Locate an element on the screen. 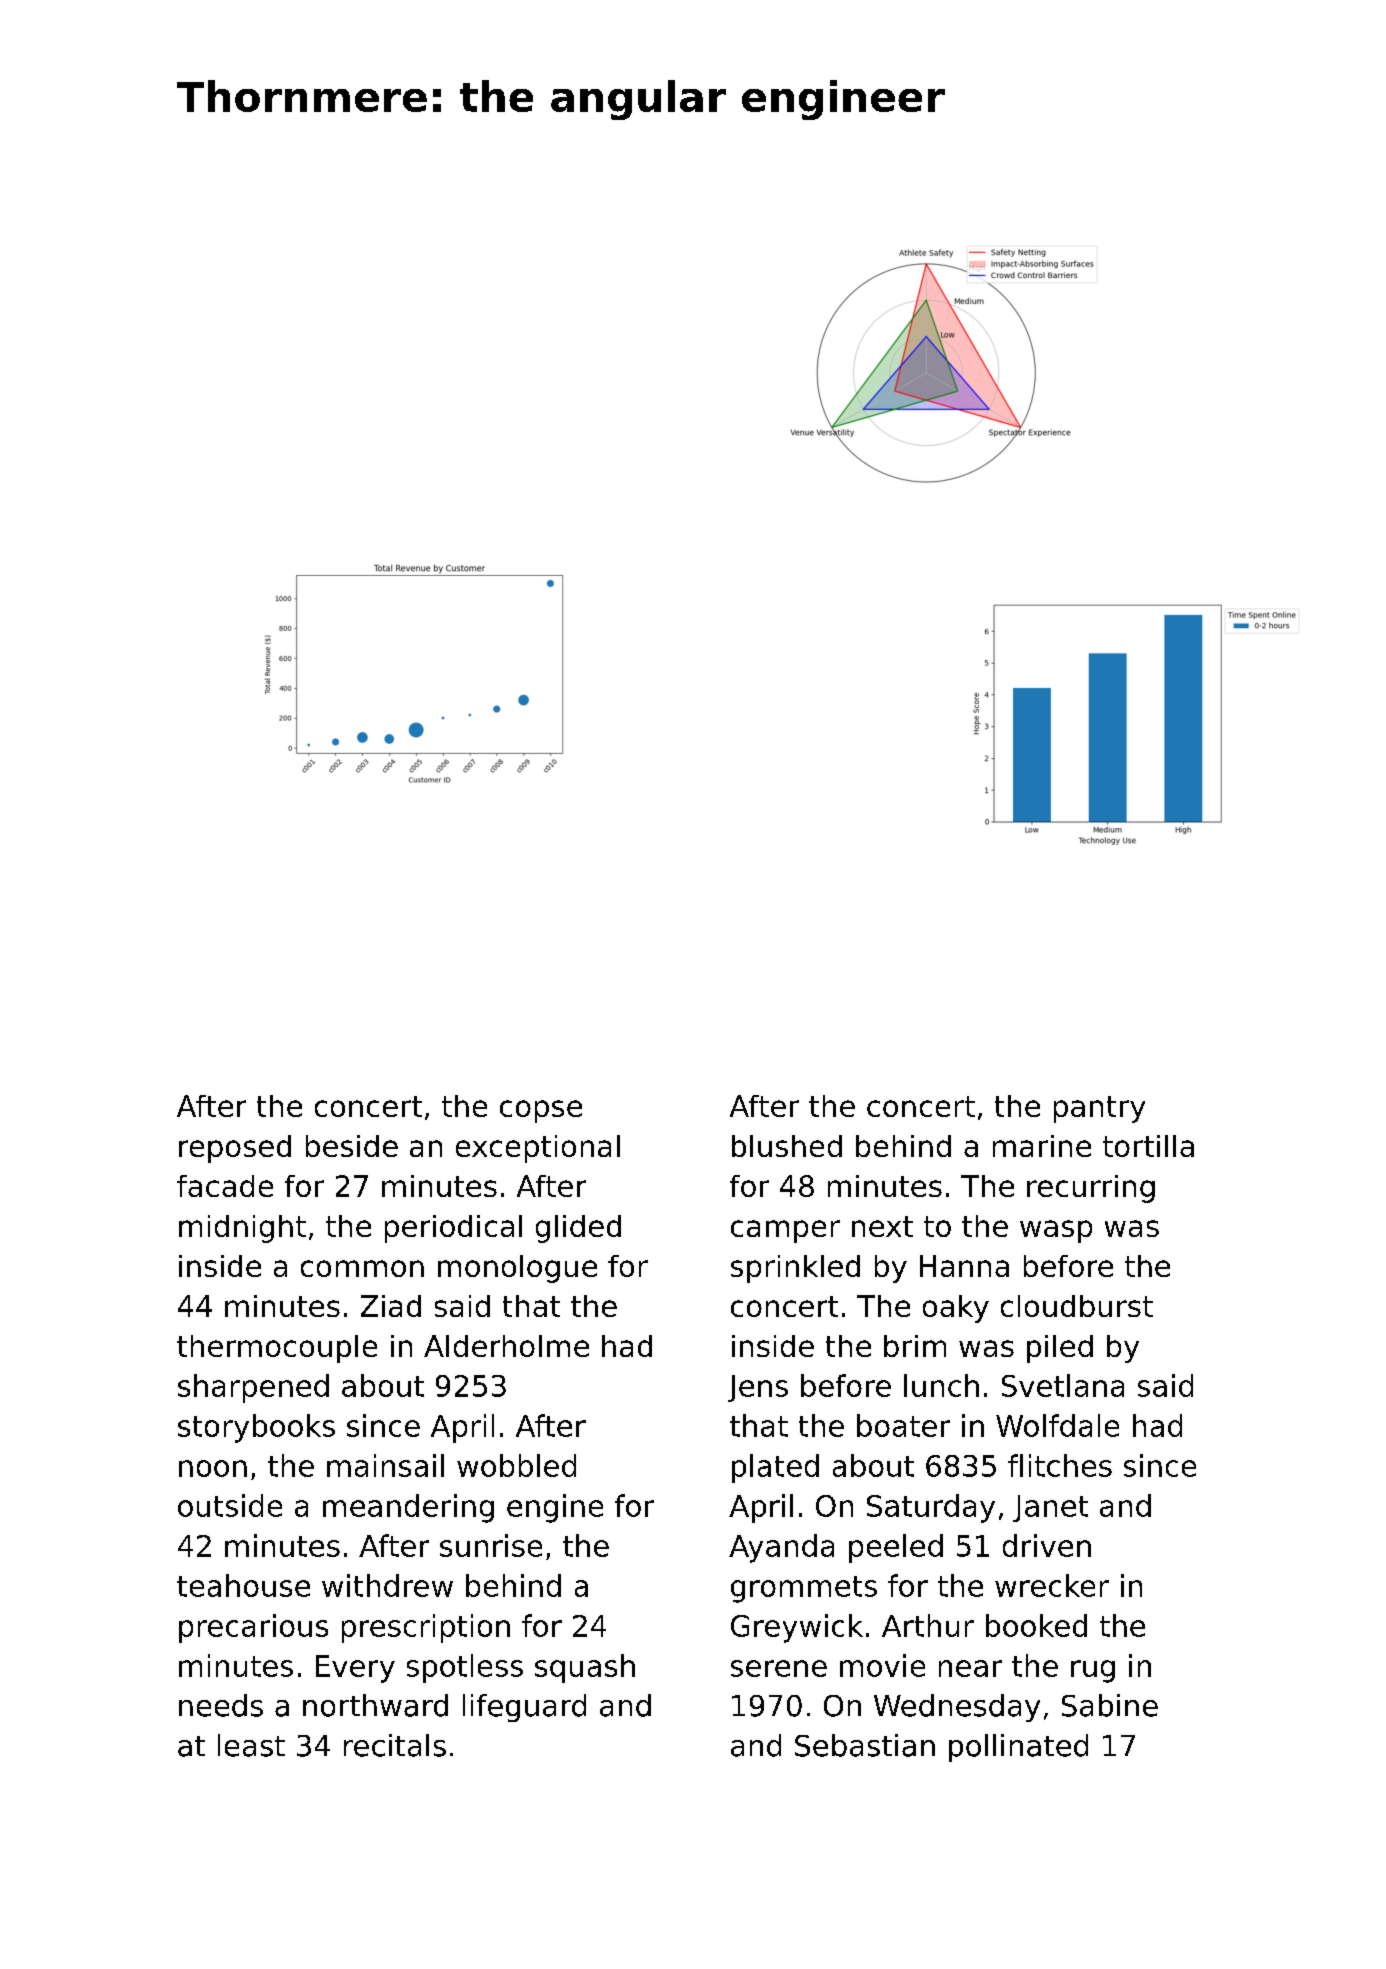 This screenshot has height=1969, width=1386. pollinated is located at coordinates (1018, 1748).
